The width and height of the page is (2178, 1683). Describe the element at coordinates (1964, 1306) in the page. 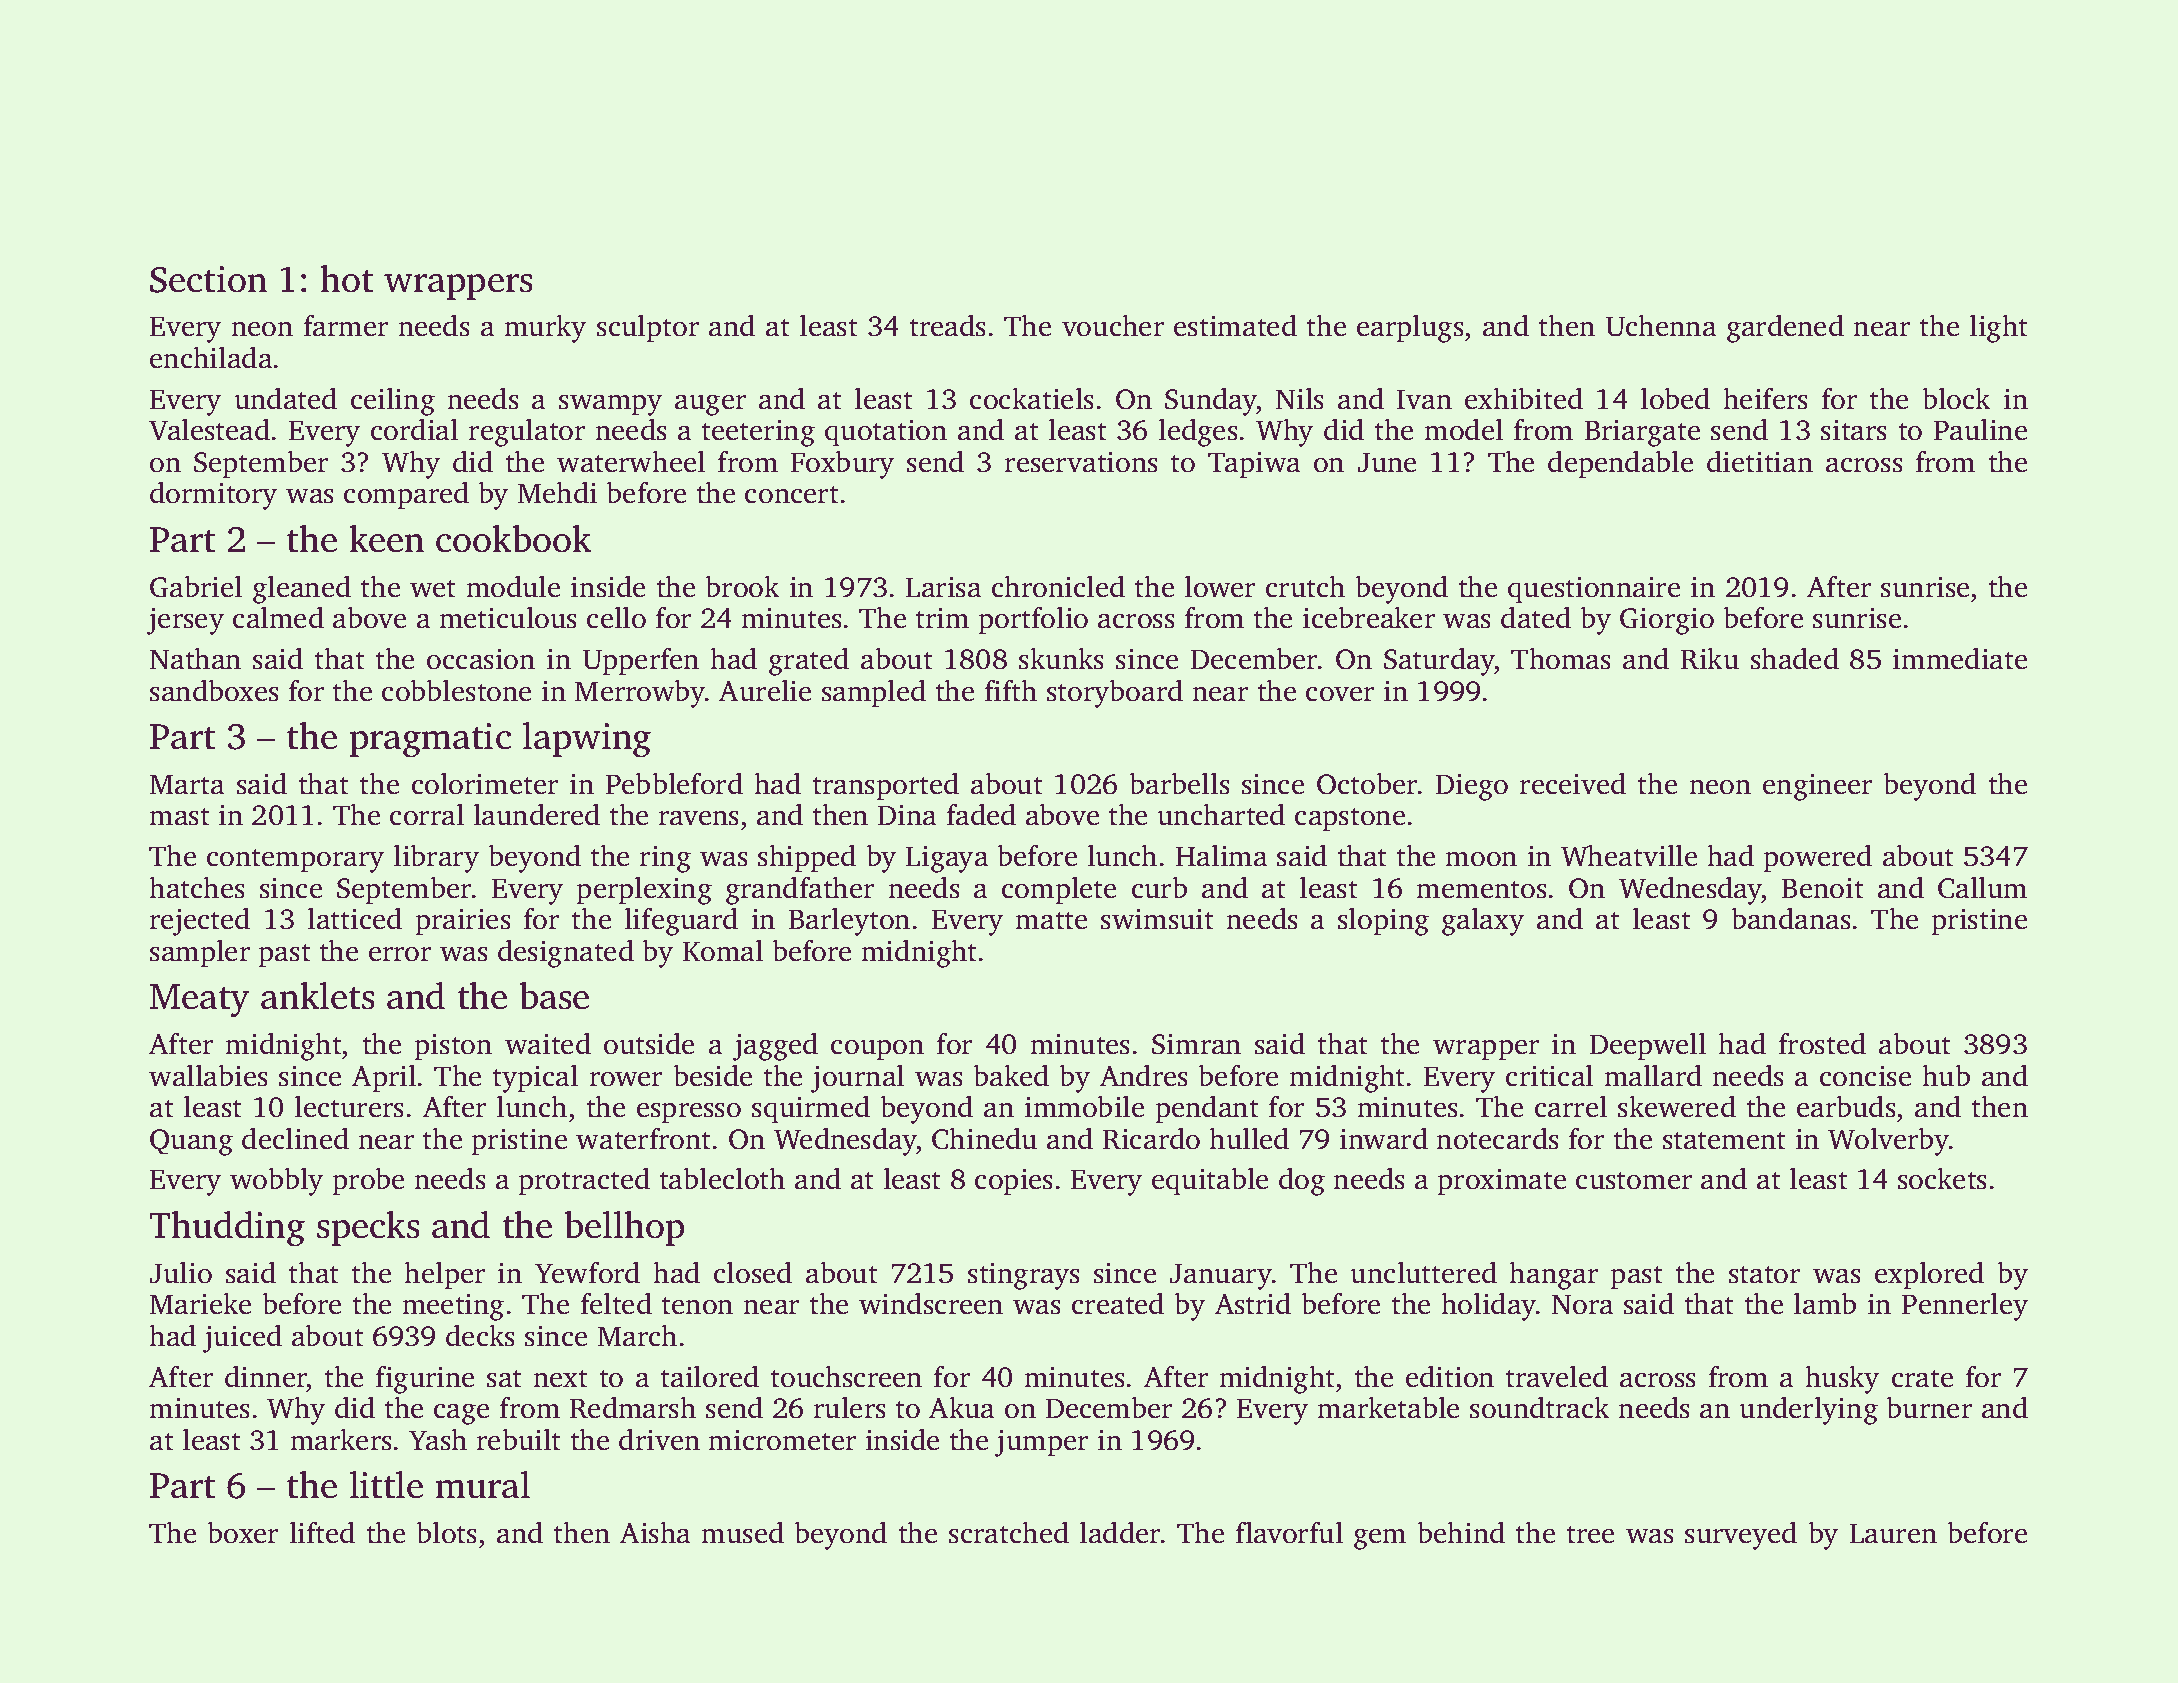

I see `Pennerley` at that location.
